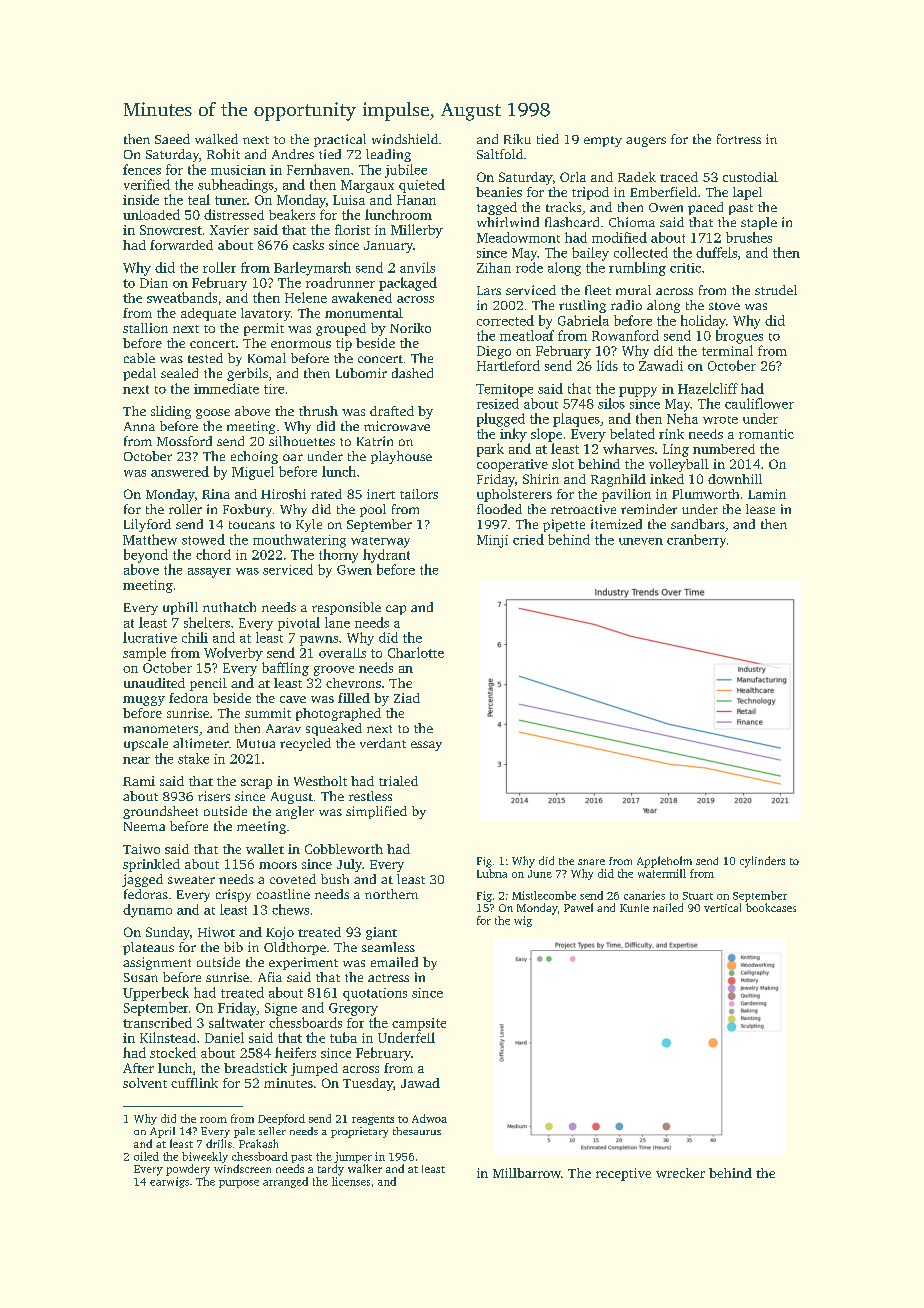 This page has width=924, height=1308. What do you see at coordinates (381, 494) in the page?
I see `inert` at bounding box center [381, 494].
